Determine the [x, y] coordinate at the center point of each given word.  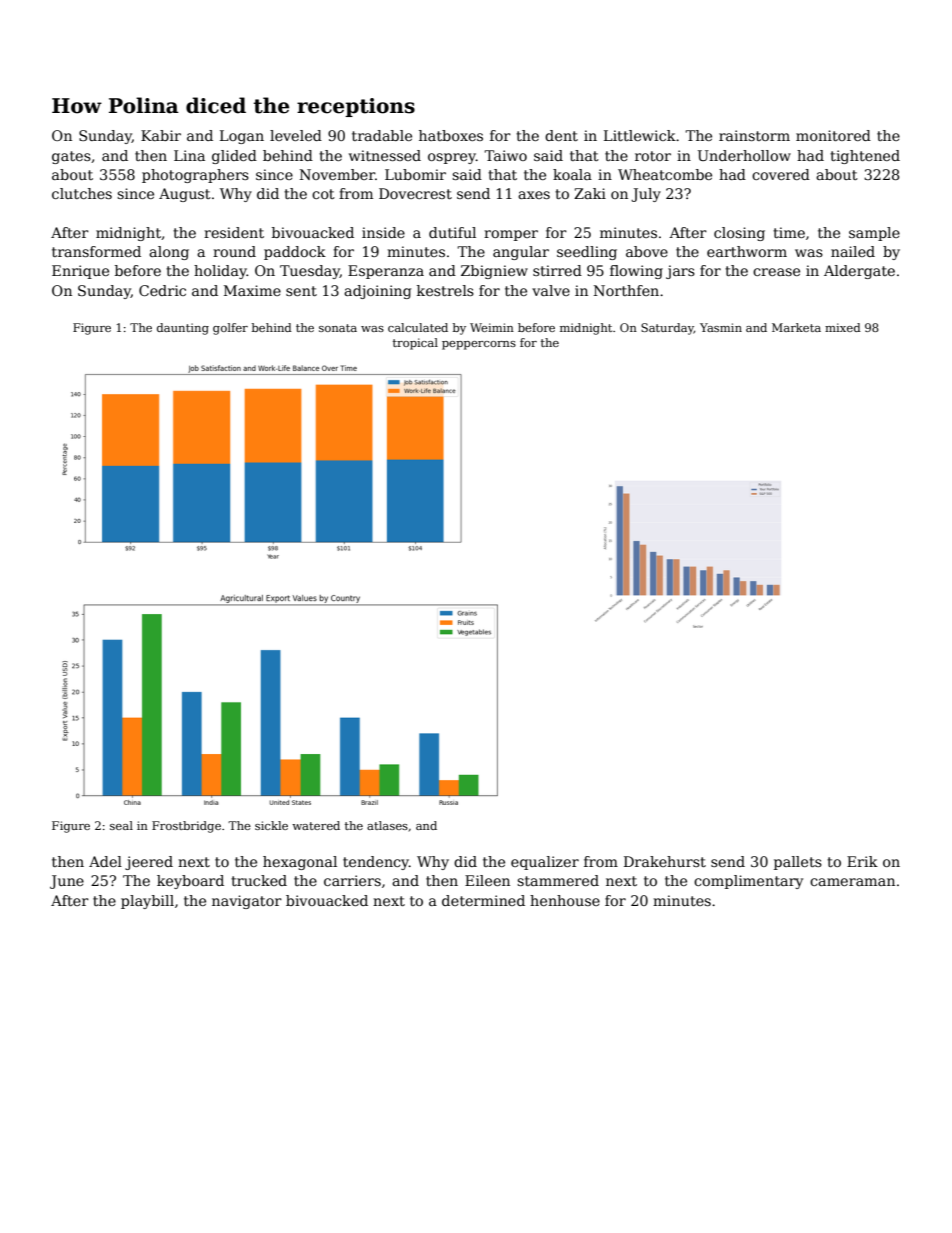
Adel [105, 861]
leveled [296, 135]
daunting [183, 329]
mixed [843, 327]
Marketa [796, 327]
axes [534, 195]
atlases [387, 825]
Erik [862, 861]
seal [121, 825]
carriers [352, 880]
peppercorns [479, 345]
